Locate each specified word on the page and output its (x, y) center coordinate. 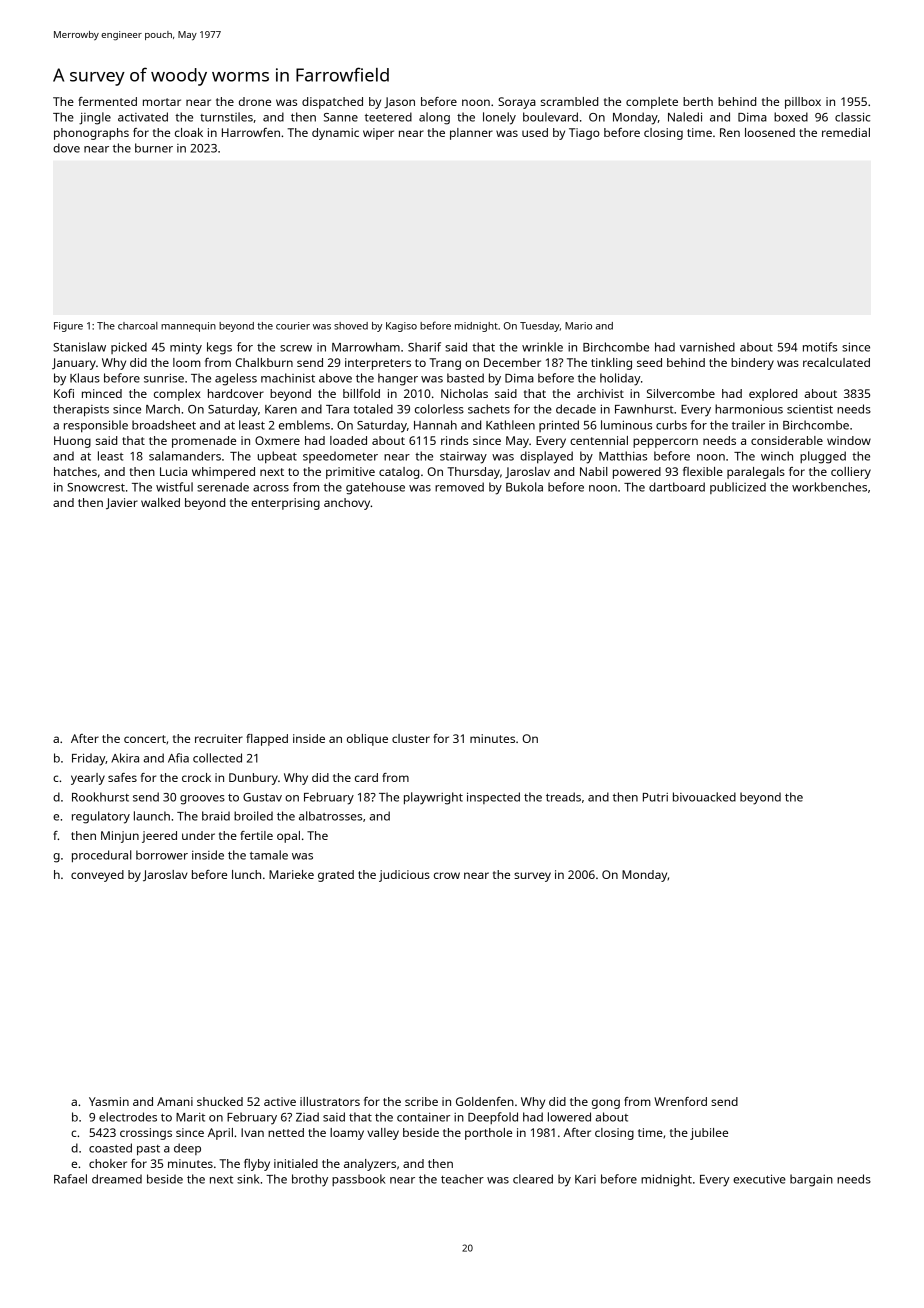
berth (698, 101)
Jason (399, 103)
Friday (89, 759)
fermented (107, 101)
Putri (655, 797)
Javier (122, 503)
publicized (738, 488)
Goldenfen (485, 1101)
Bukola (524, 487)
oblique (367, 740)
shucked (220, 1101)
